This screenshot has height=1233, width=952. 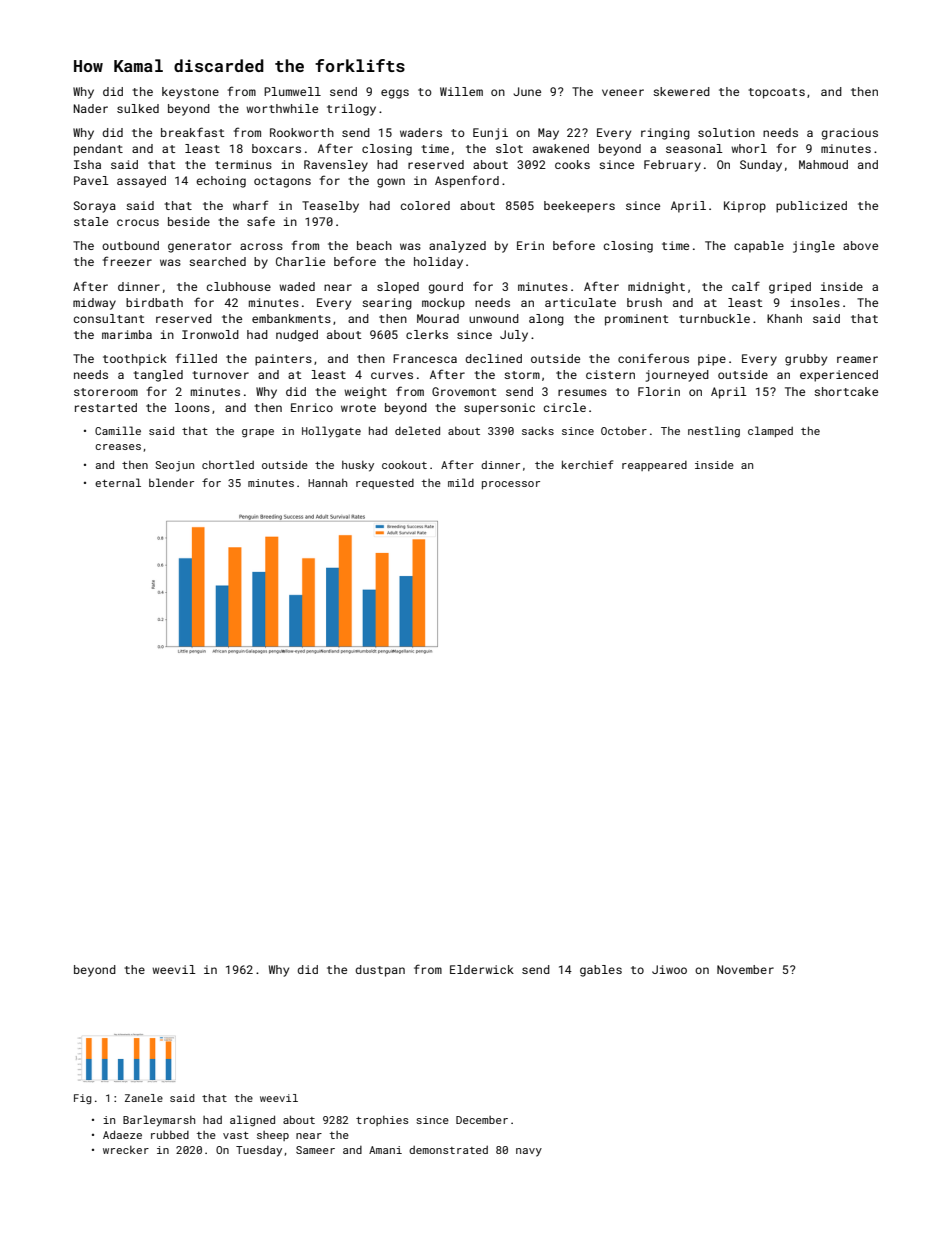 What do you see at coordinates (482, 969) in the screenshot?
I see `Elderwick` at bounding box center [482, 969].
